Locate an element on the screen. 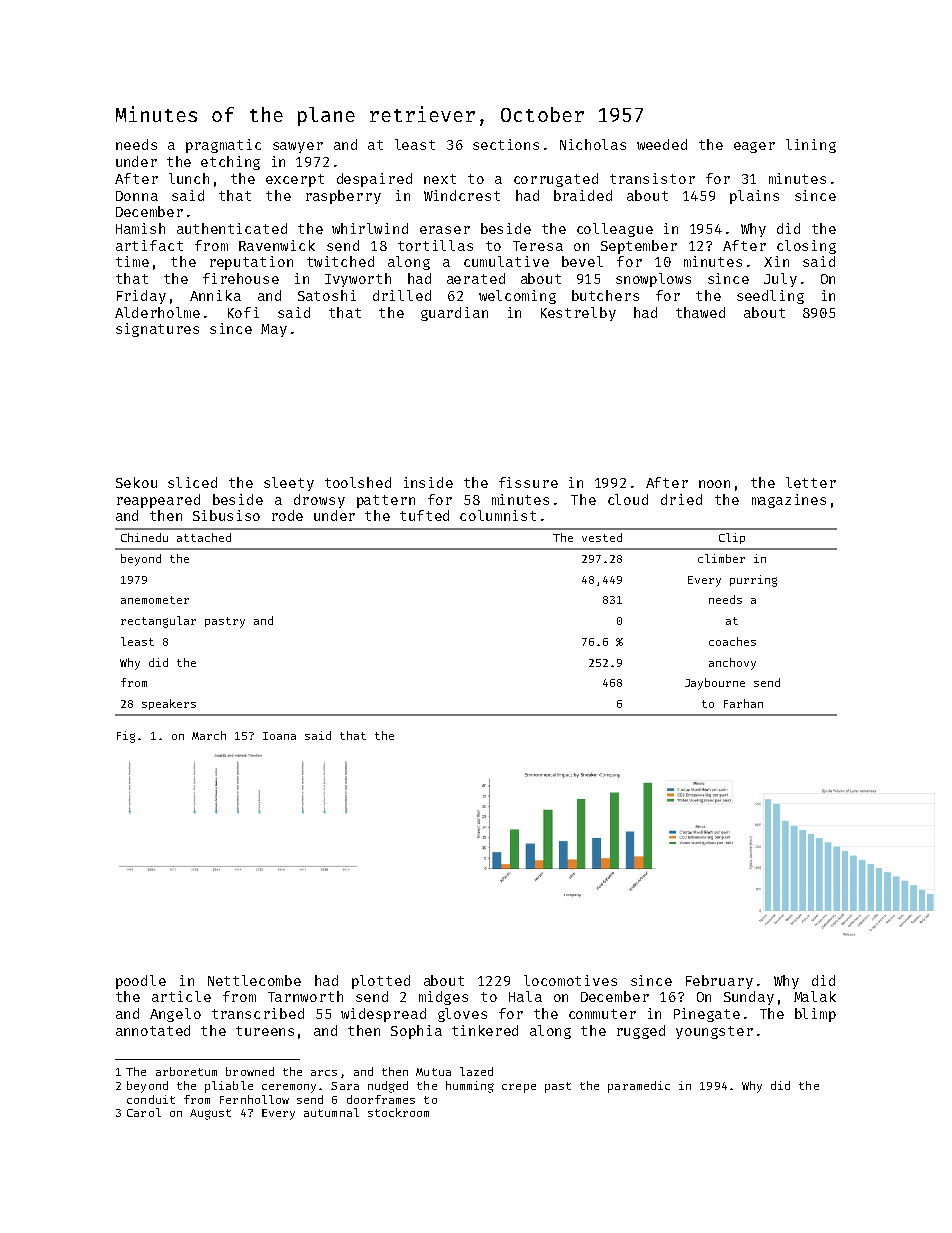  Hamish is located at coordinates (140, 228).
